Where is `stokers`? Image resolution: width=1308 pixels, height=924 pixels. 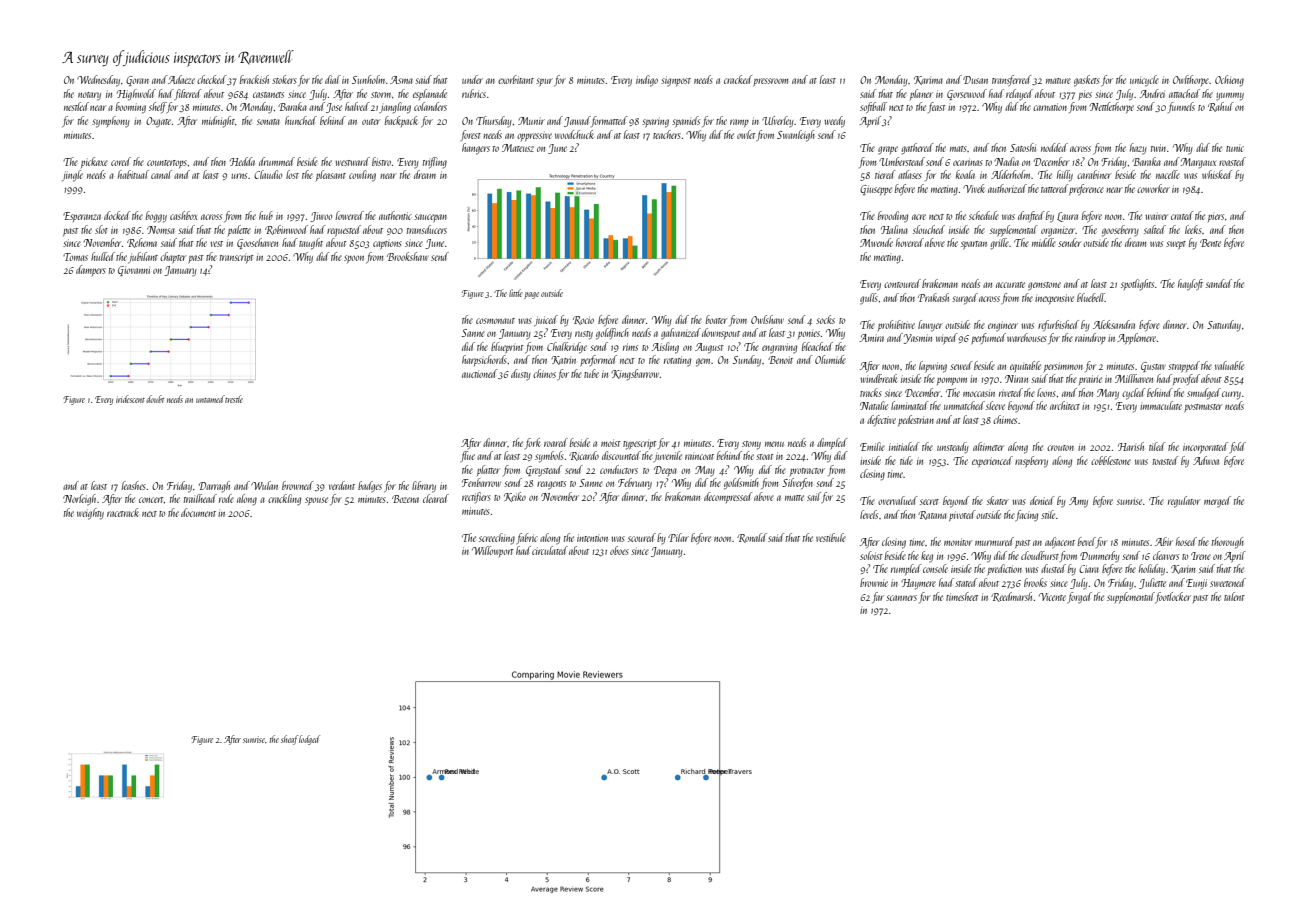 stokers is located at coordinates (284, 79).
